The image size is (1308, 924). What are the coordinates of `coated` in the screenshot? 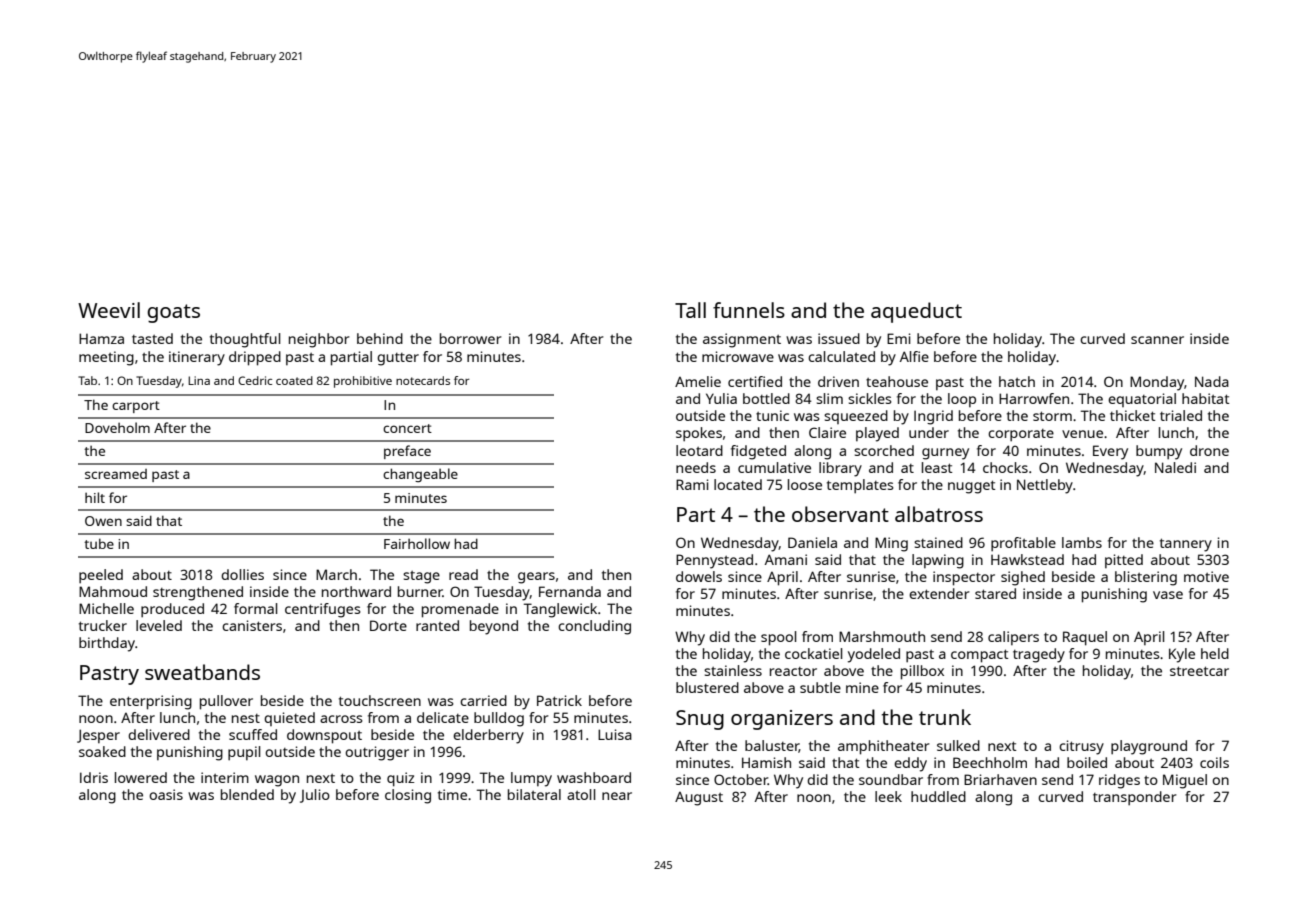 It's located at (294, 380).
